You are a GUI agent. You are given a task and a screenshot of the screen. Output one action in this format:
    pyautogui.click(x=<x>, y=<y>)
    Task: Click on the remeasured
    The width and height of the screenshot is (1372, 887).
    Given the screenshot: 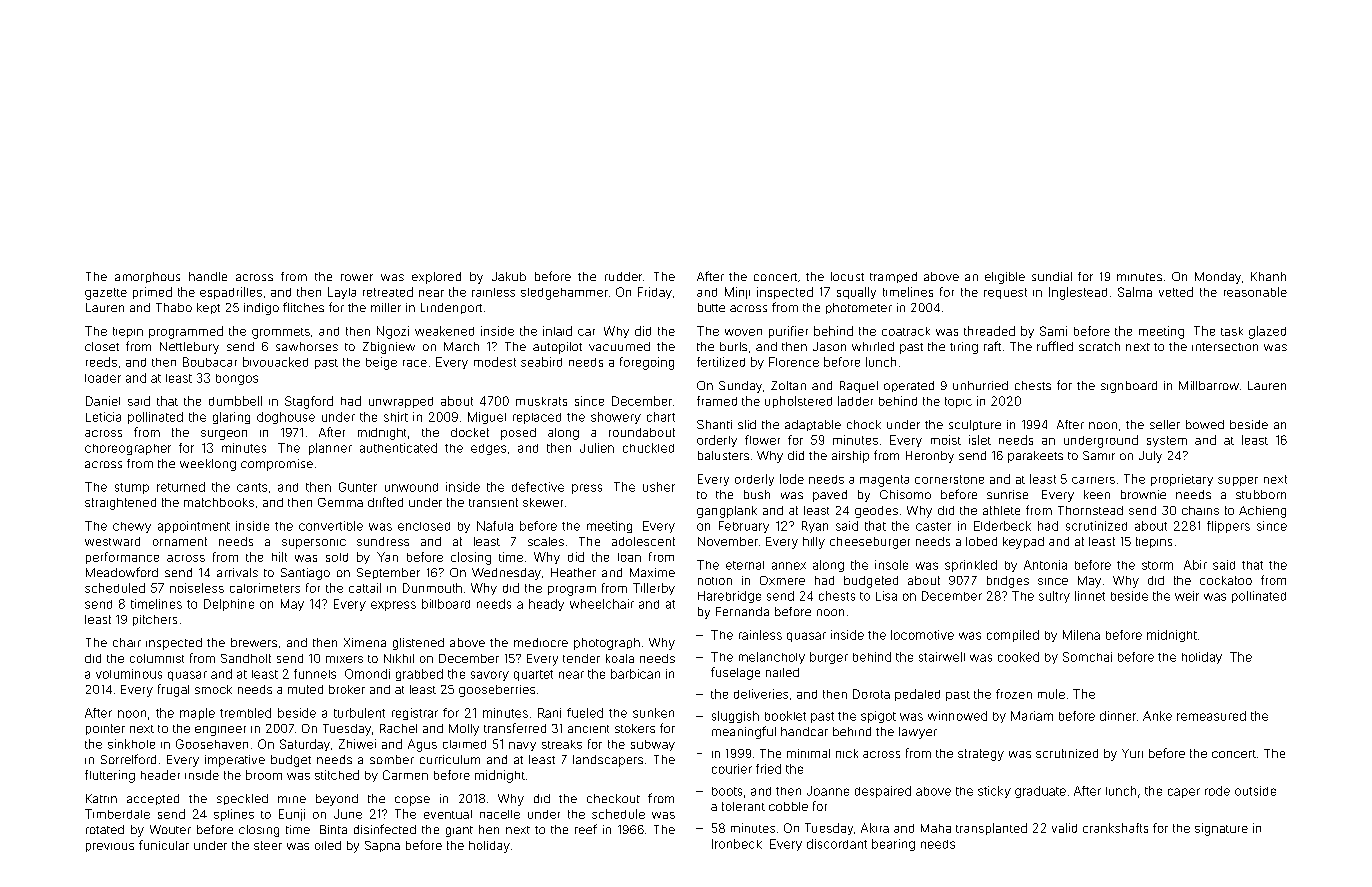 What is the action you would take?
    pyautogui.click(x=1211, y=716)
